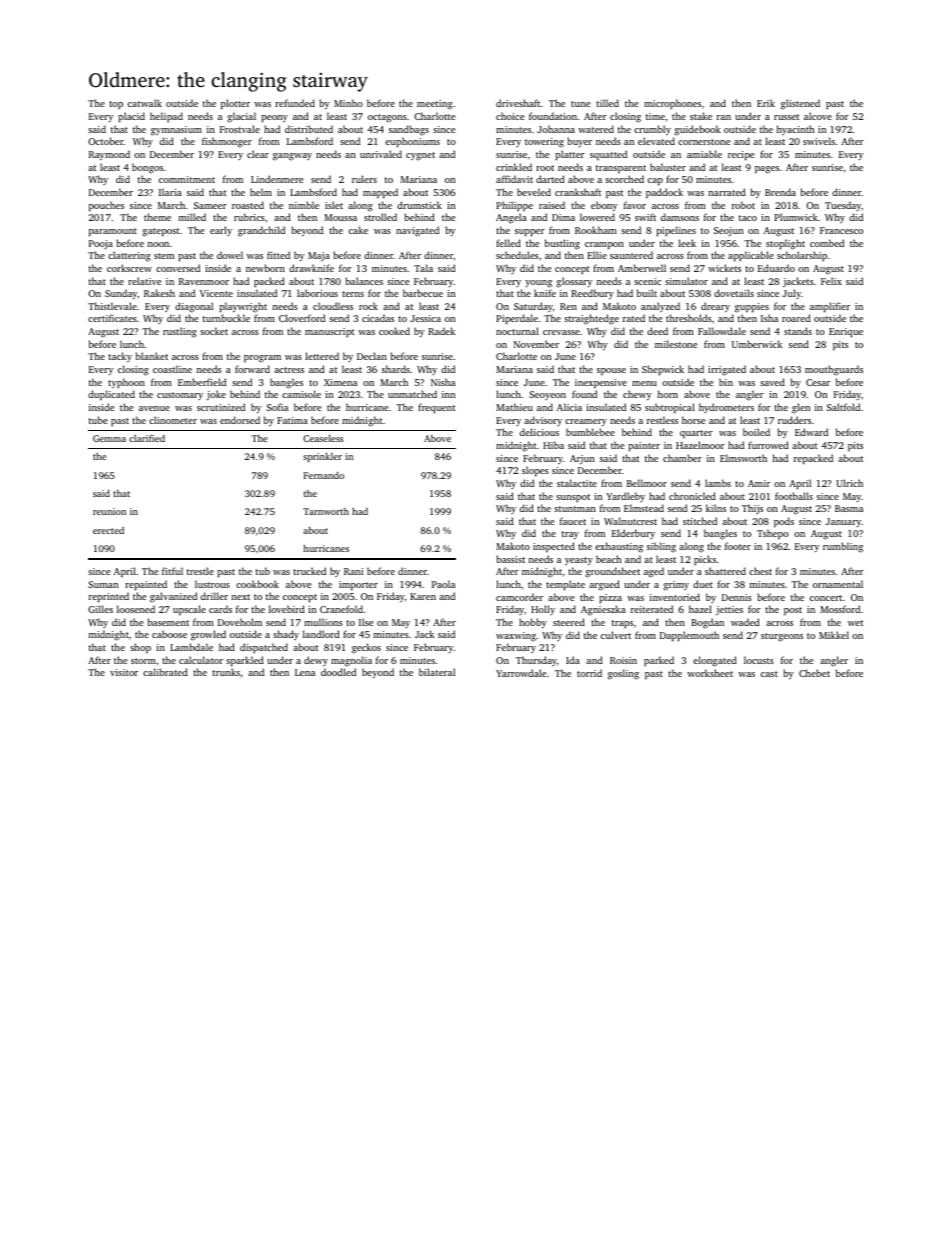 The width and height of the document is (952, 1233). Describe the element at coordinates (704, 154) in the document. I see `amiable` at that location.
